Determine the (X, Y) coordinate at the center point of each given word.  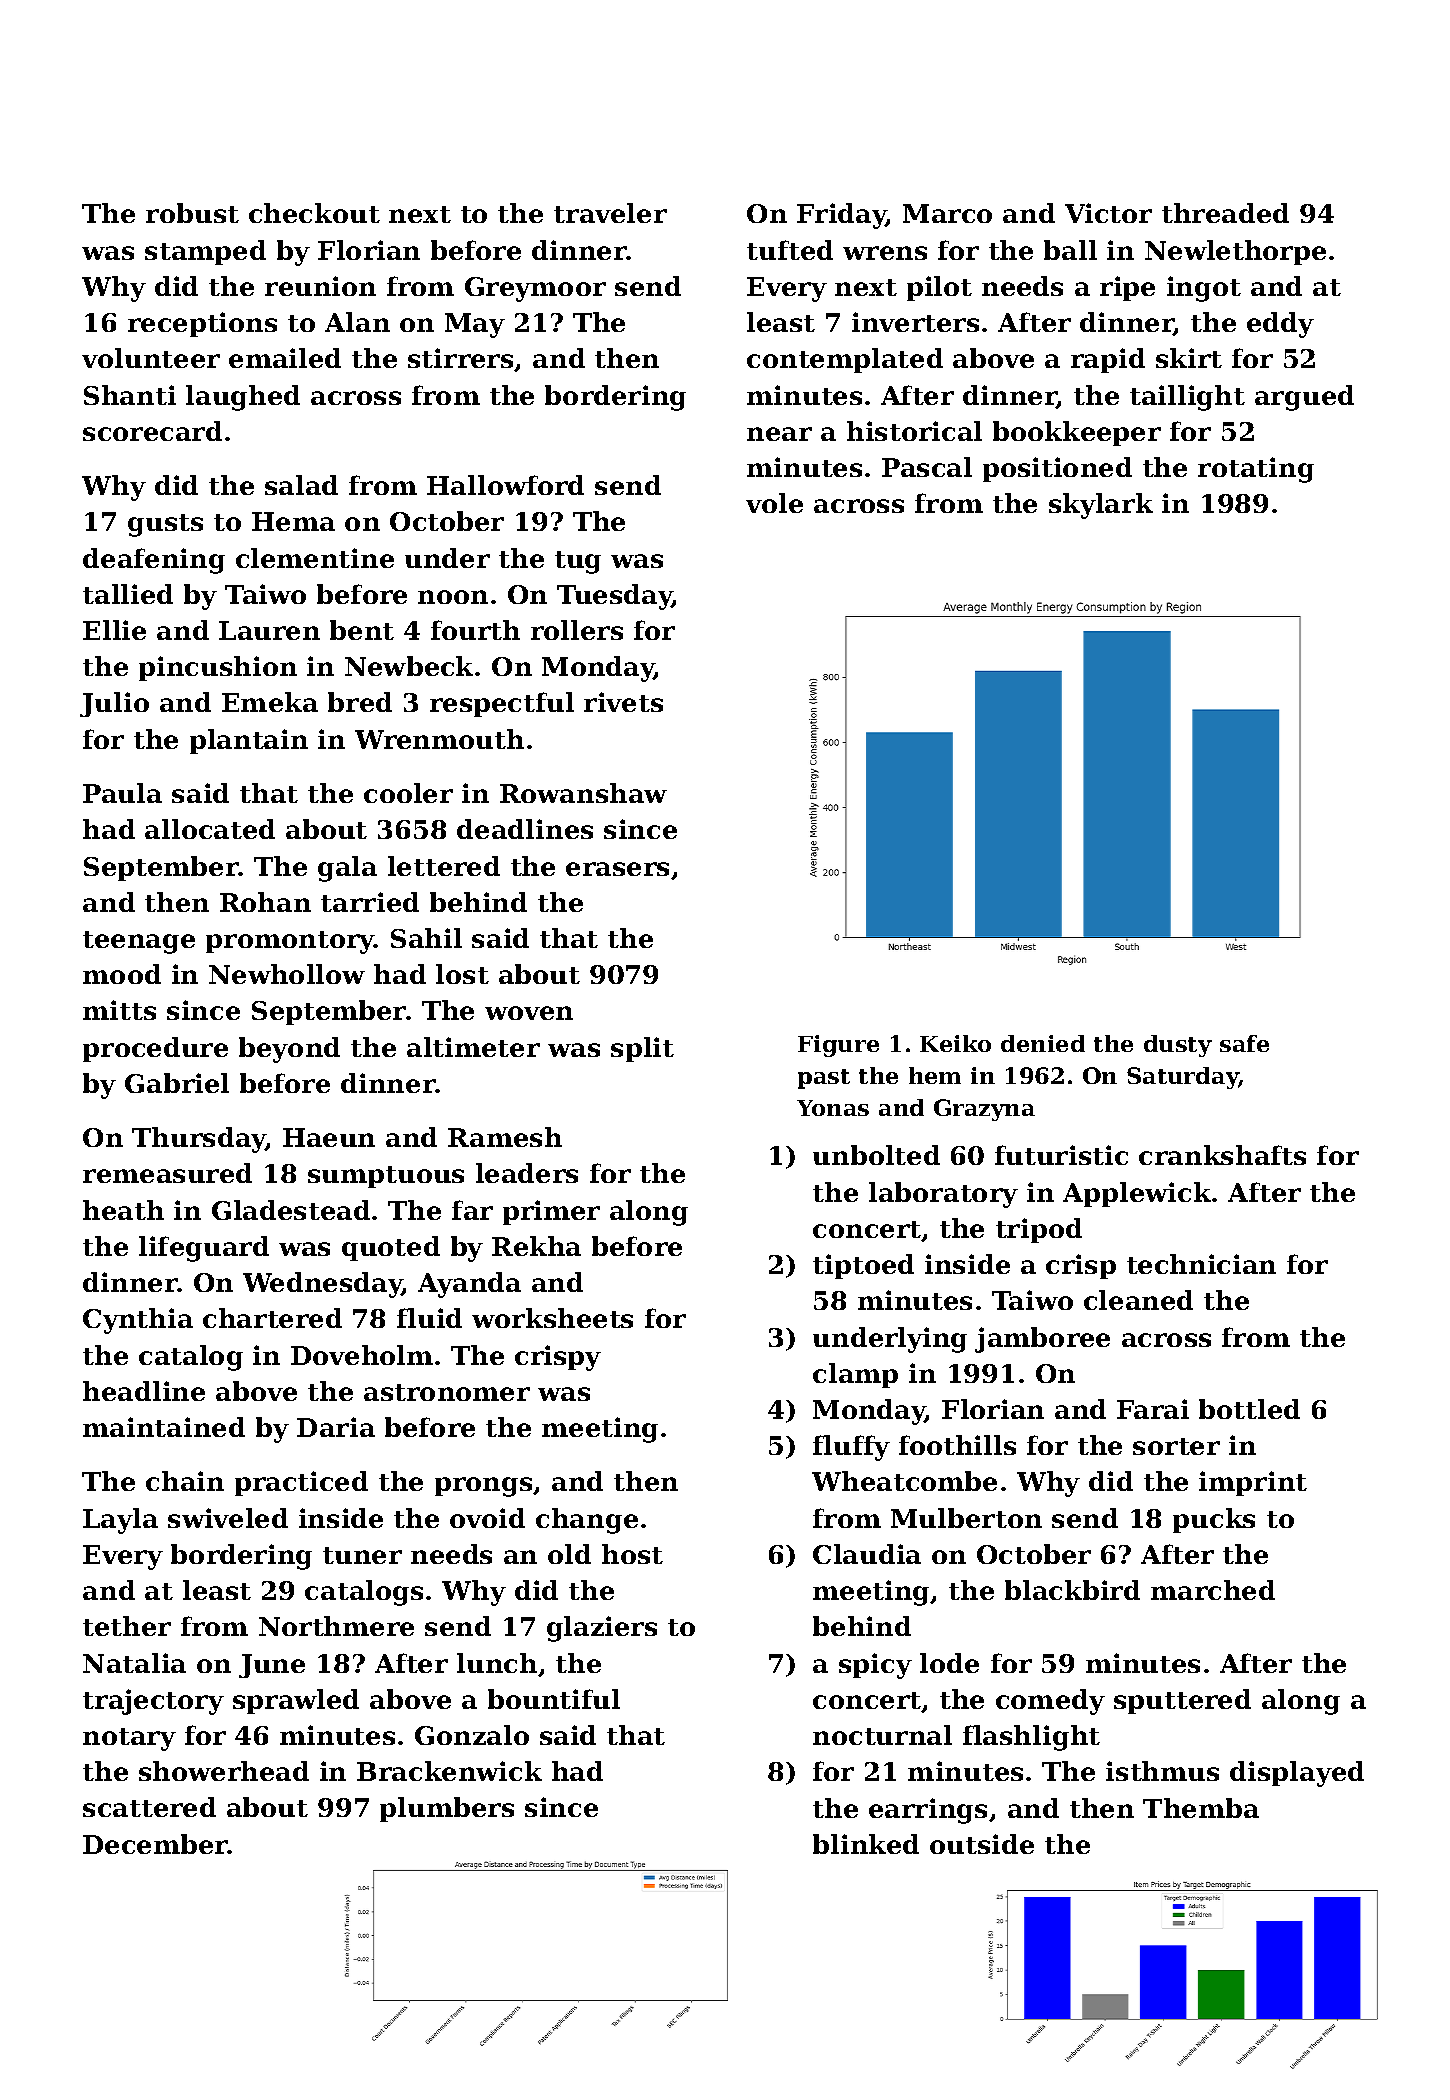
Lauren (269, 630)
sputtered (1182, 1701)
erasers (617, 869)
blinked (866, 1844)
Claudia (867, 1554)
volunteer (151, 358)
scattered (149, 1807)
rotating (1256, 470)
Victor (1108, 213)
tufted (790, 250)
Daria (336, 1427)
